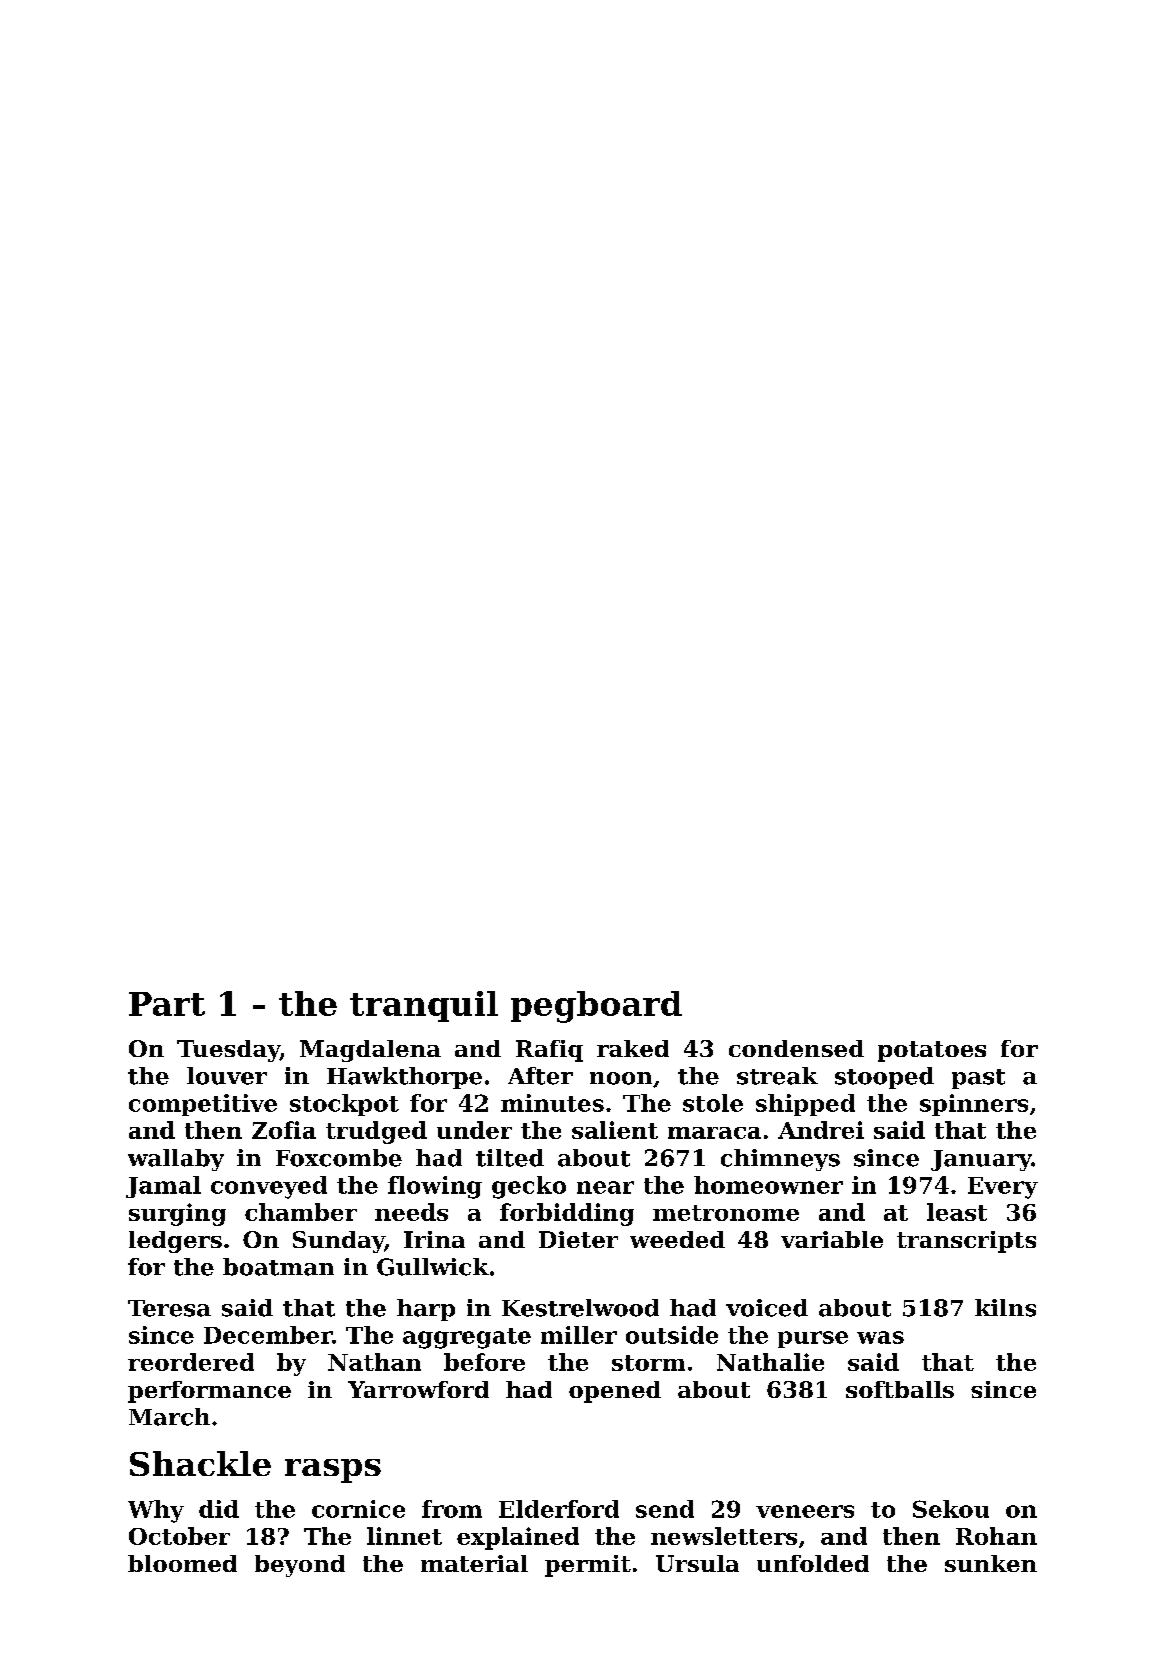 This page has width=1165, height=1654. I want to click on March, so click(169, 1417).
